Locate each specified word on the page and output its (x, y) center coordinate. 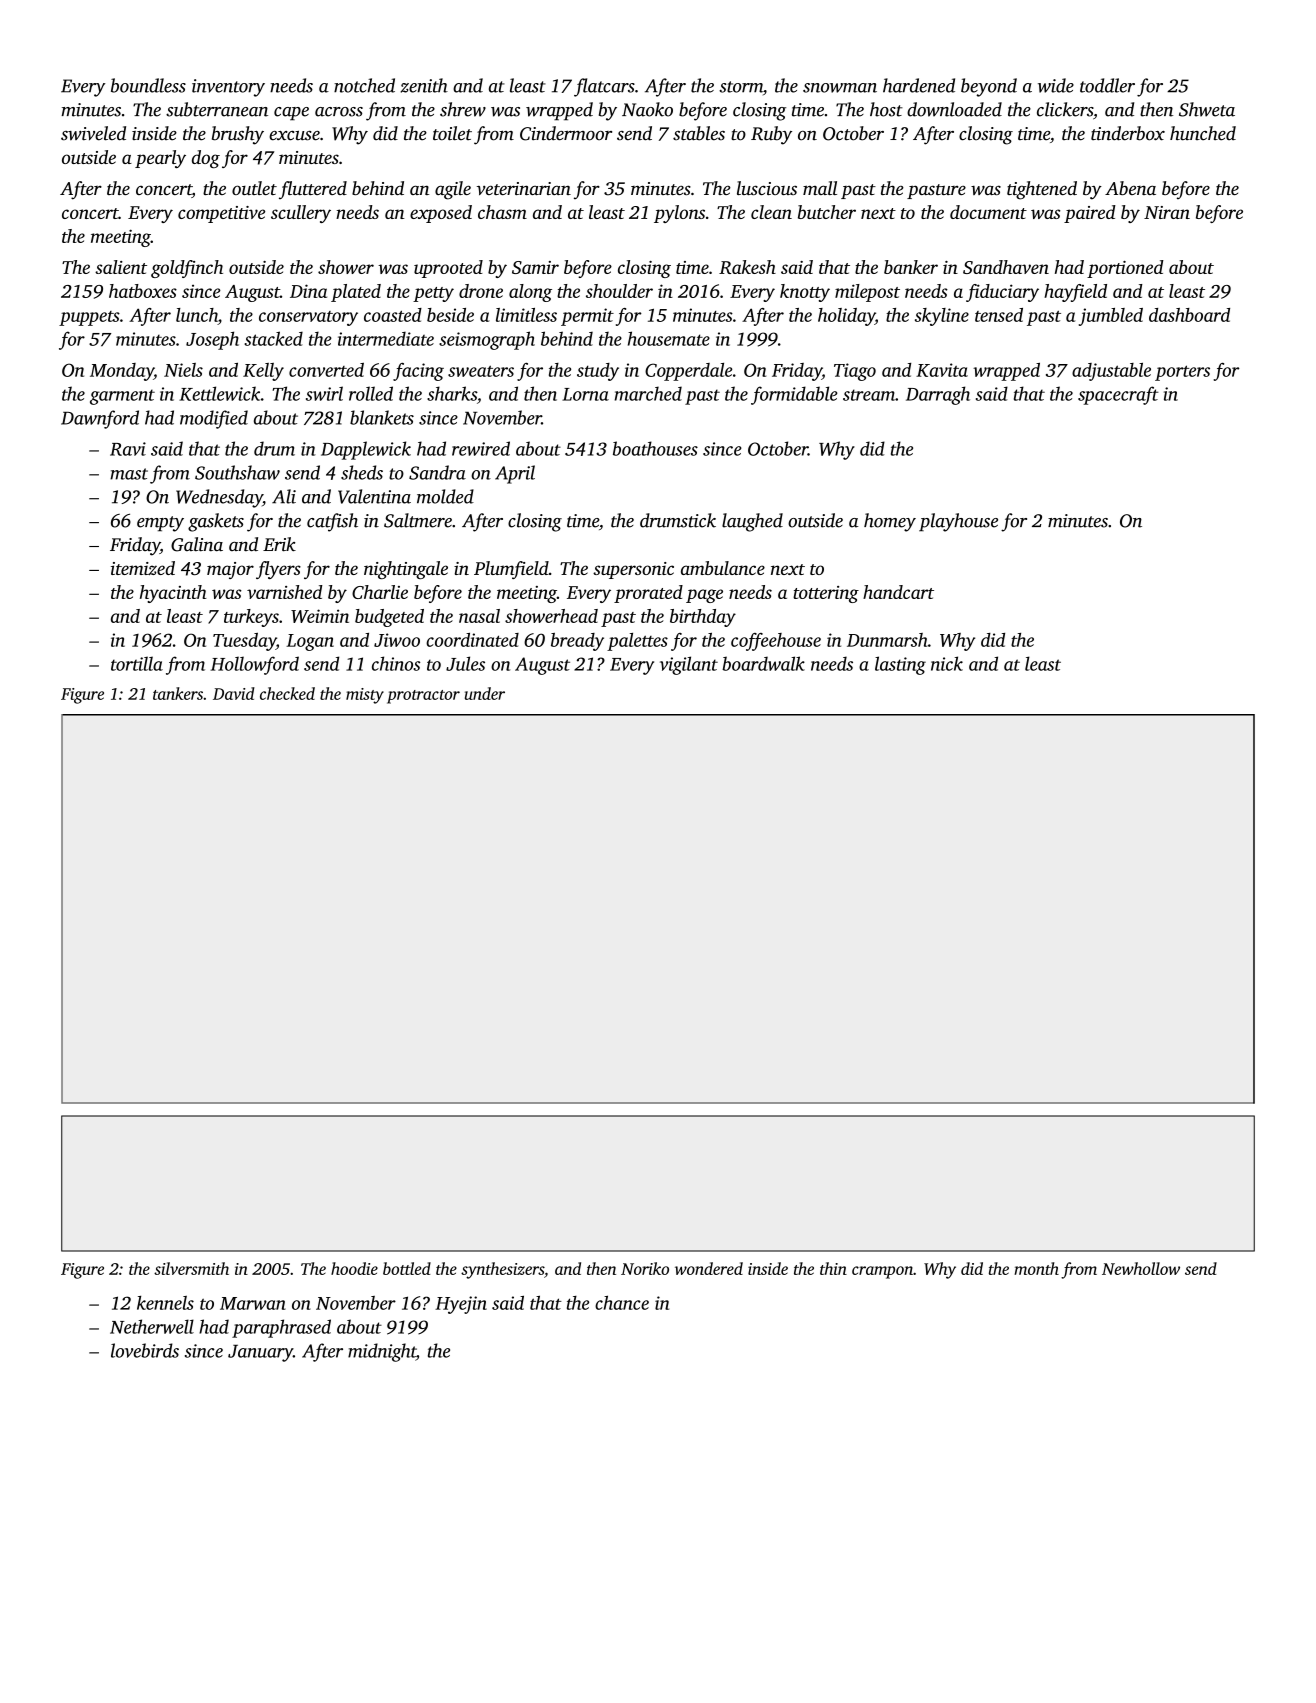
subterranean (217, 109)
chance (622, 1303)
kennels (165, 1303)
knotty (805, 293)
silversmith (191, 1268)
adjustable (1111, 372)
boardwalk (763, 663)
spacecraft (1118, 395)
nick (947, 663)
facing (418, 372)
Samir (535, 267)
